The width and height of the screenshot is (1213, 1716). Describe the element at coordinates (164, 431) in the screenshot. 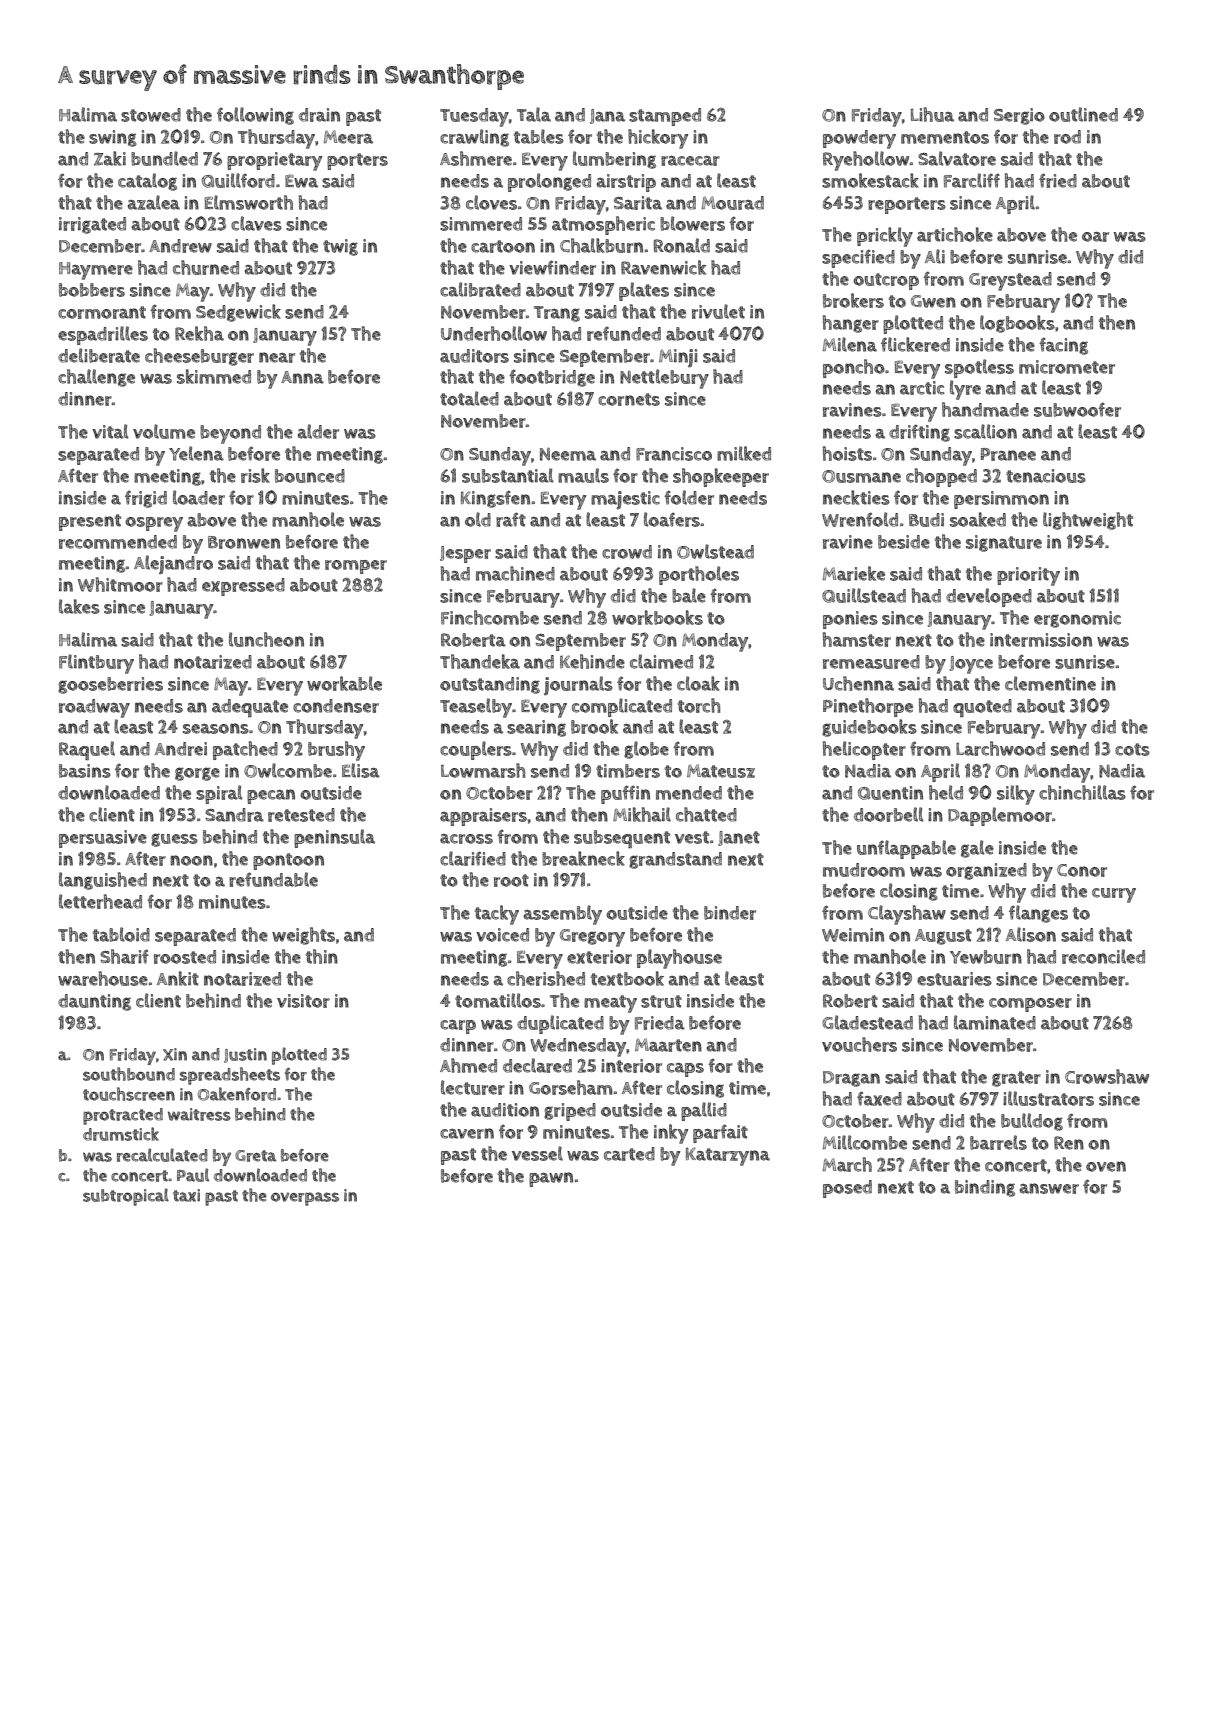

I see `volume` at that location.
